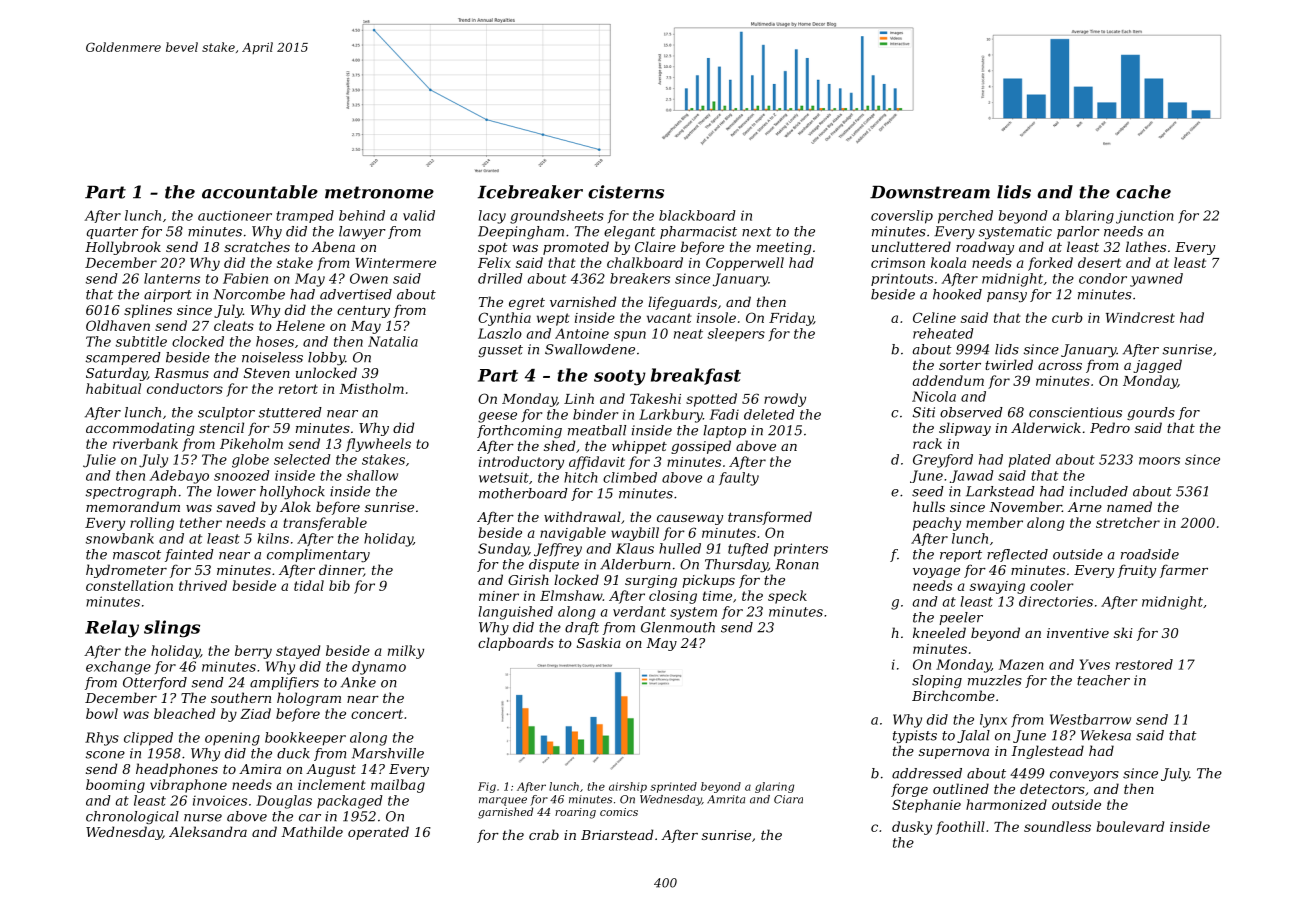 Image resolution: width=1308 pixels, height=924 pixels. I want to click on blaring, so click(1089, 217).
